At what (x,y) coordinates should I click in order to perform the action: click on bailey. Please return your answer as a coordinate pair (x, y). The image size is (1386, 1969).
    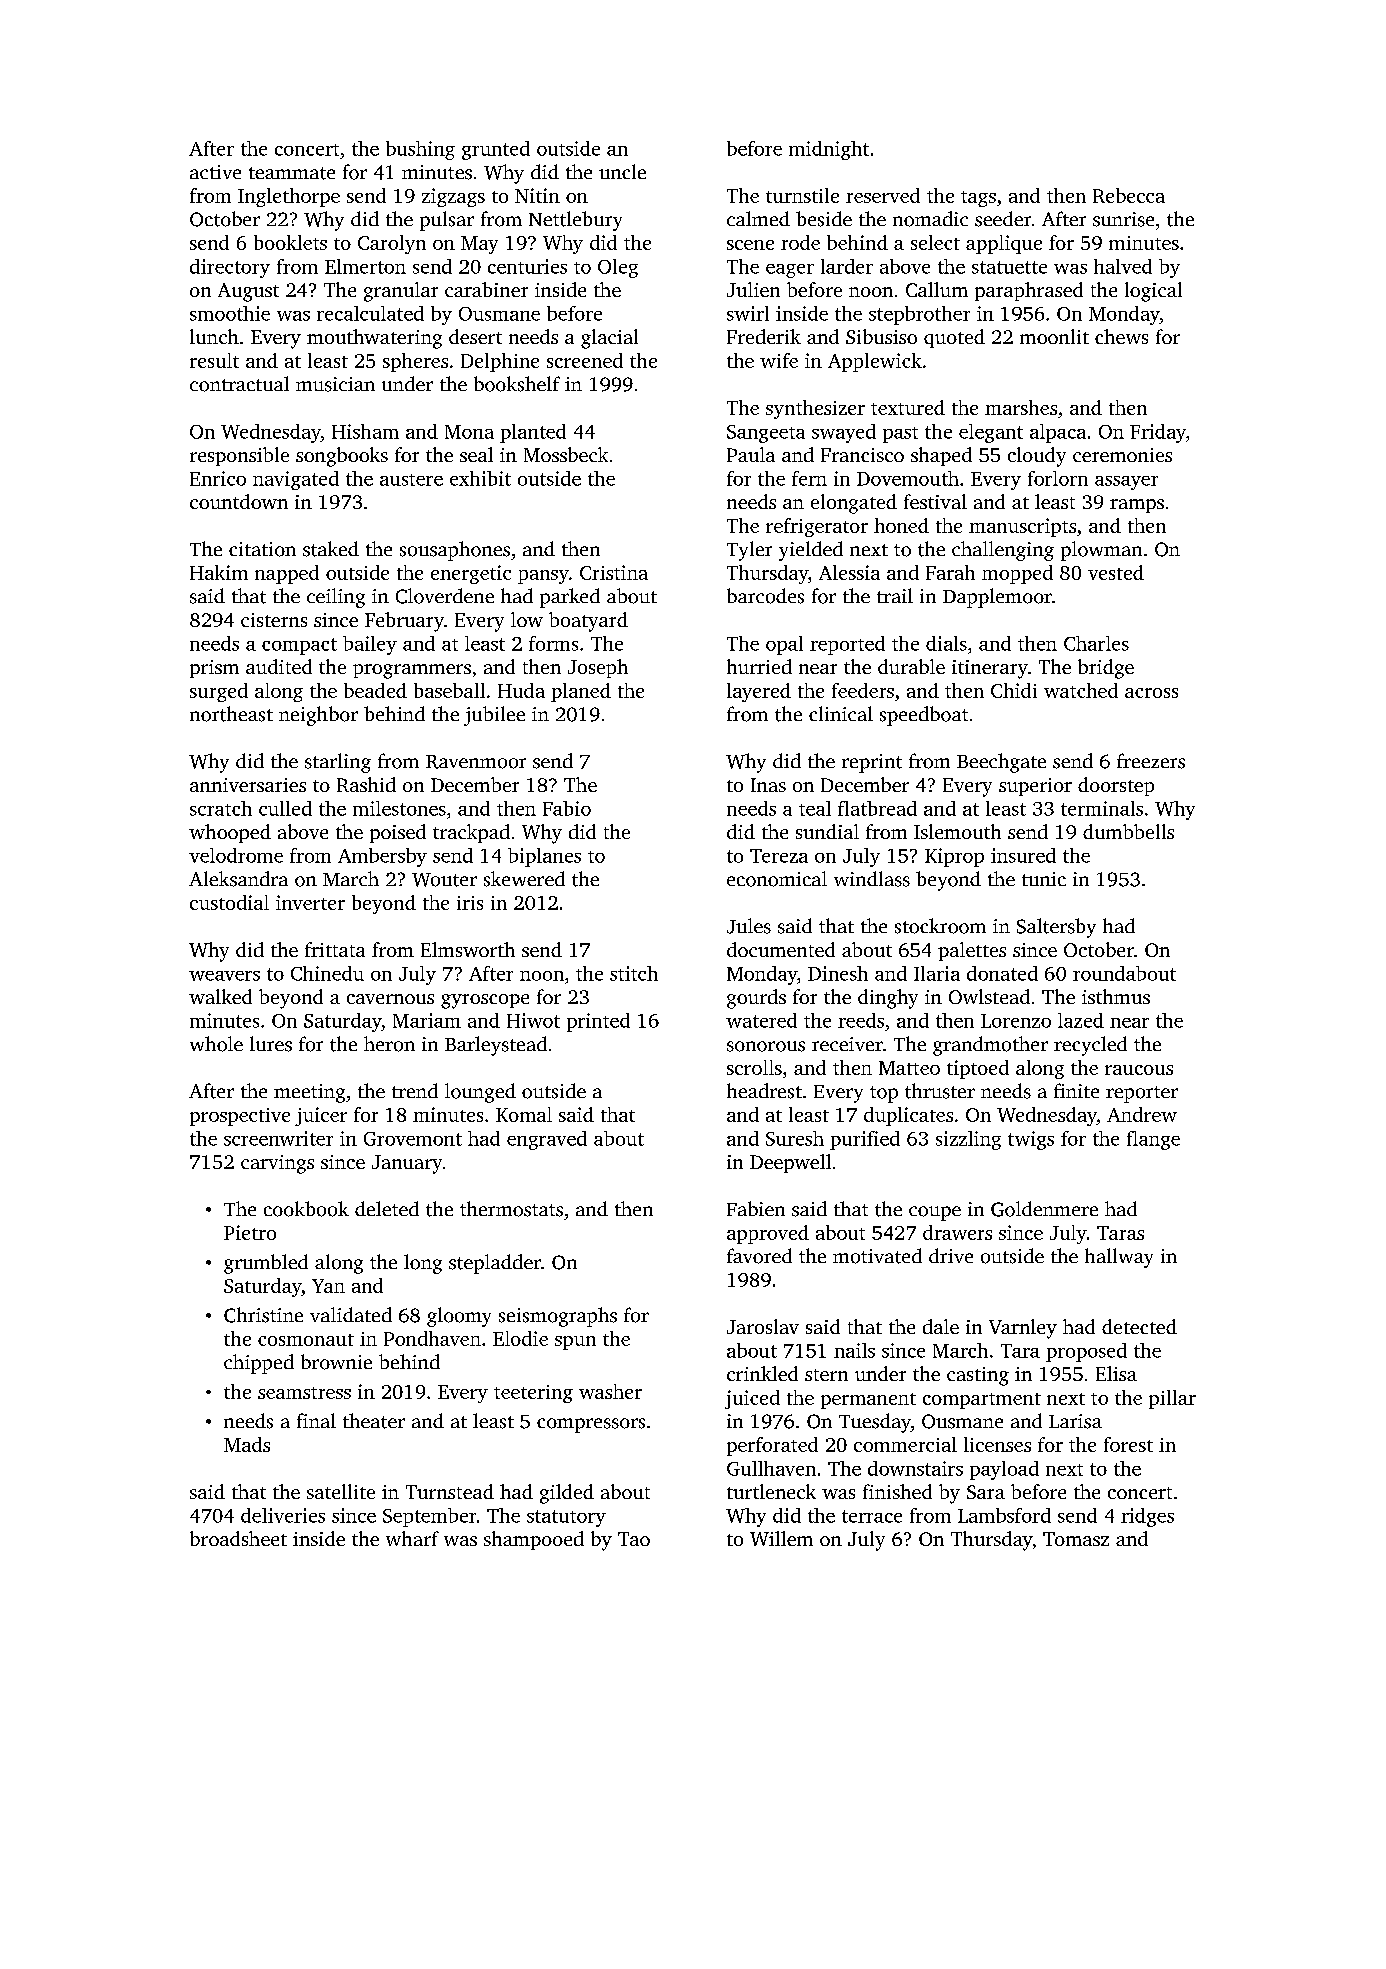
    Looking at the image, I should click on (370, 645).
